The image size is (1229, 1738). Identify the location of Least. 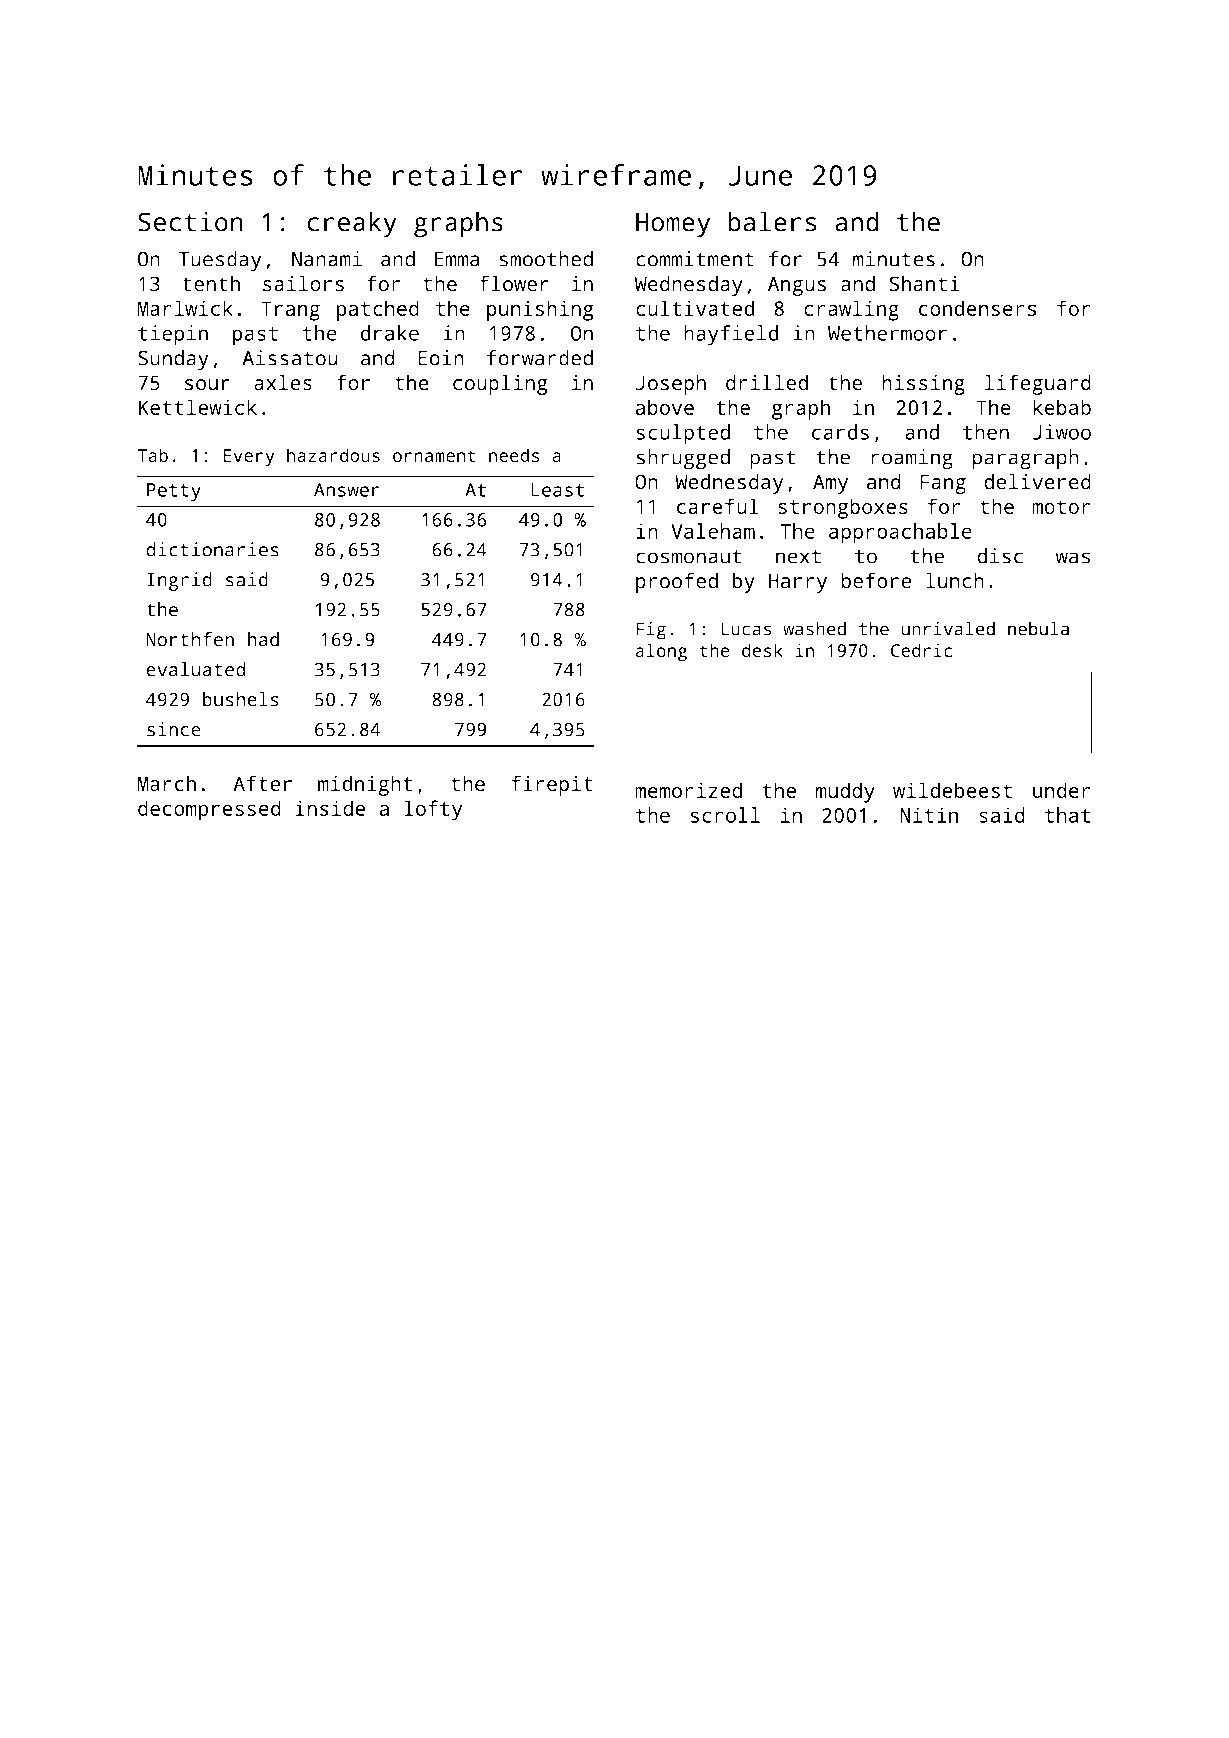
(557, 490).
